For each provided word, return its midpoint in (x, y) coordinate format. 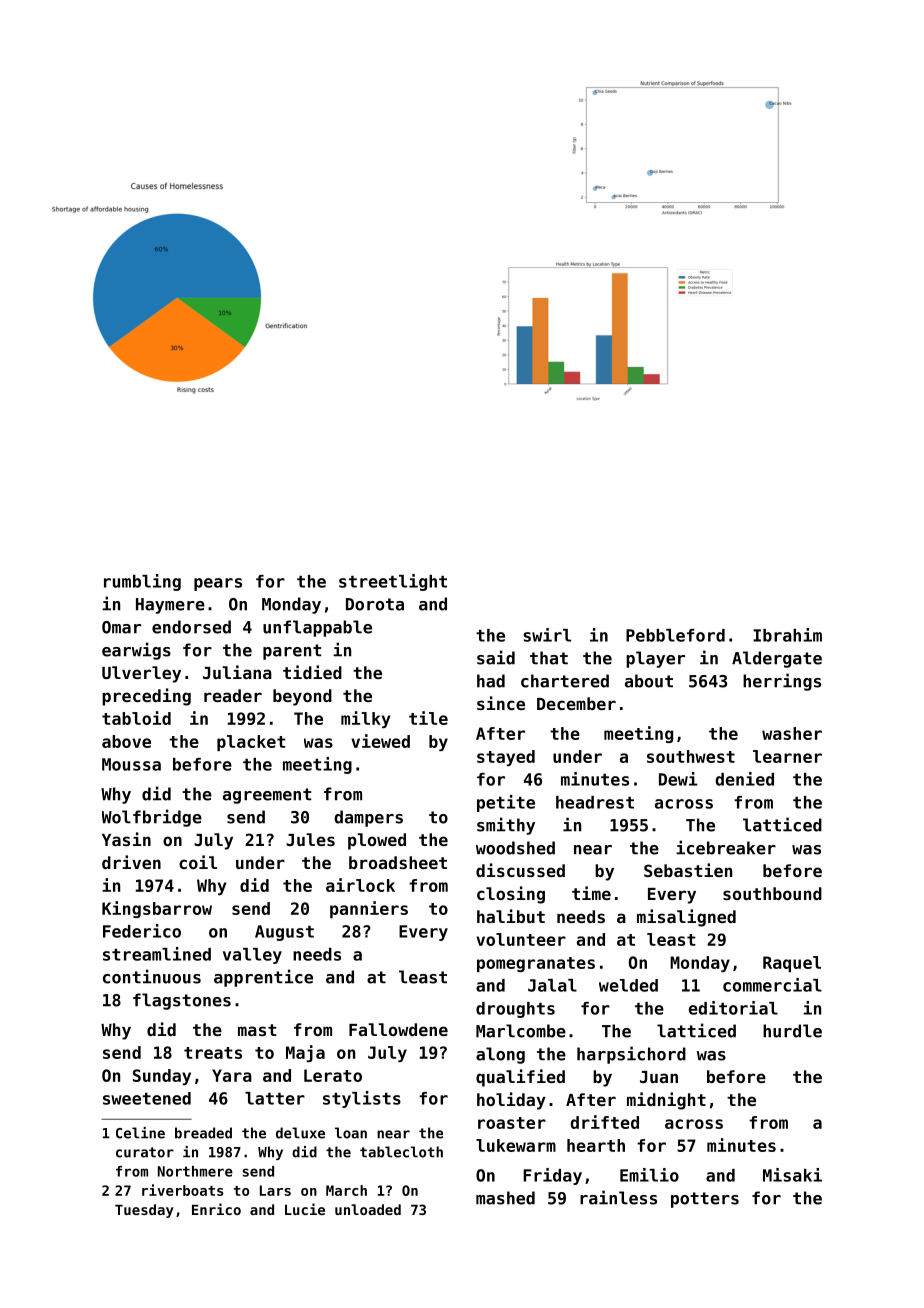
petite (506, 803)
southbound (772, 893)
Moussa (131, 764)
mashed (505, 1198)
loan (351, 1133)
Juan (659, 1077)
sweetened (147, 1098)
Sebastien (688, 870)
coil (198, 862)
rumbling (142, 582)
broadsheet (398, 862)
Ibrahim (787, 635)
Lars (275, 1190)
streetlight (393, 582)
